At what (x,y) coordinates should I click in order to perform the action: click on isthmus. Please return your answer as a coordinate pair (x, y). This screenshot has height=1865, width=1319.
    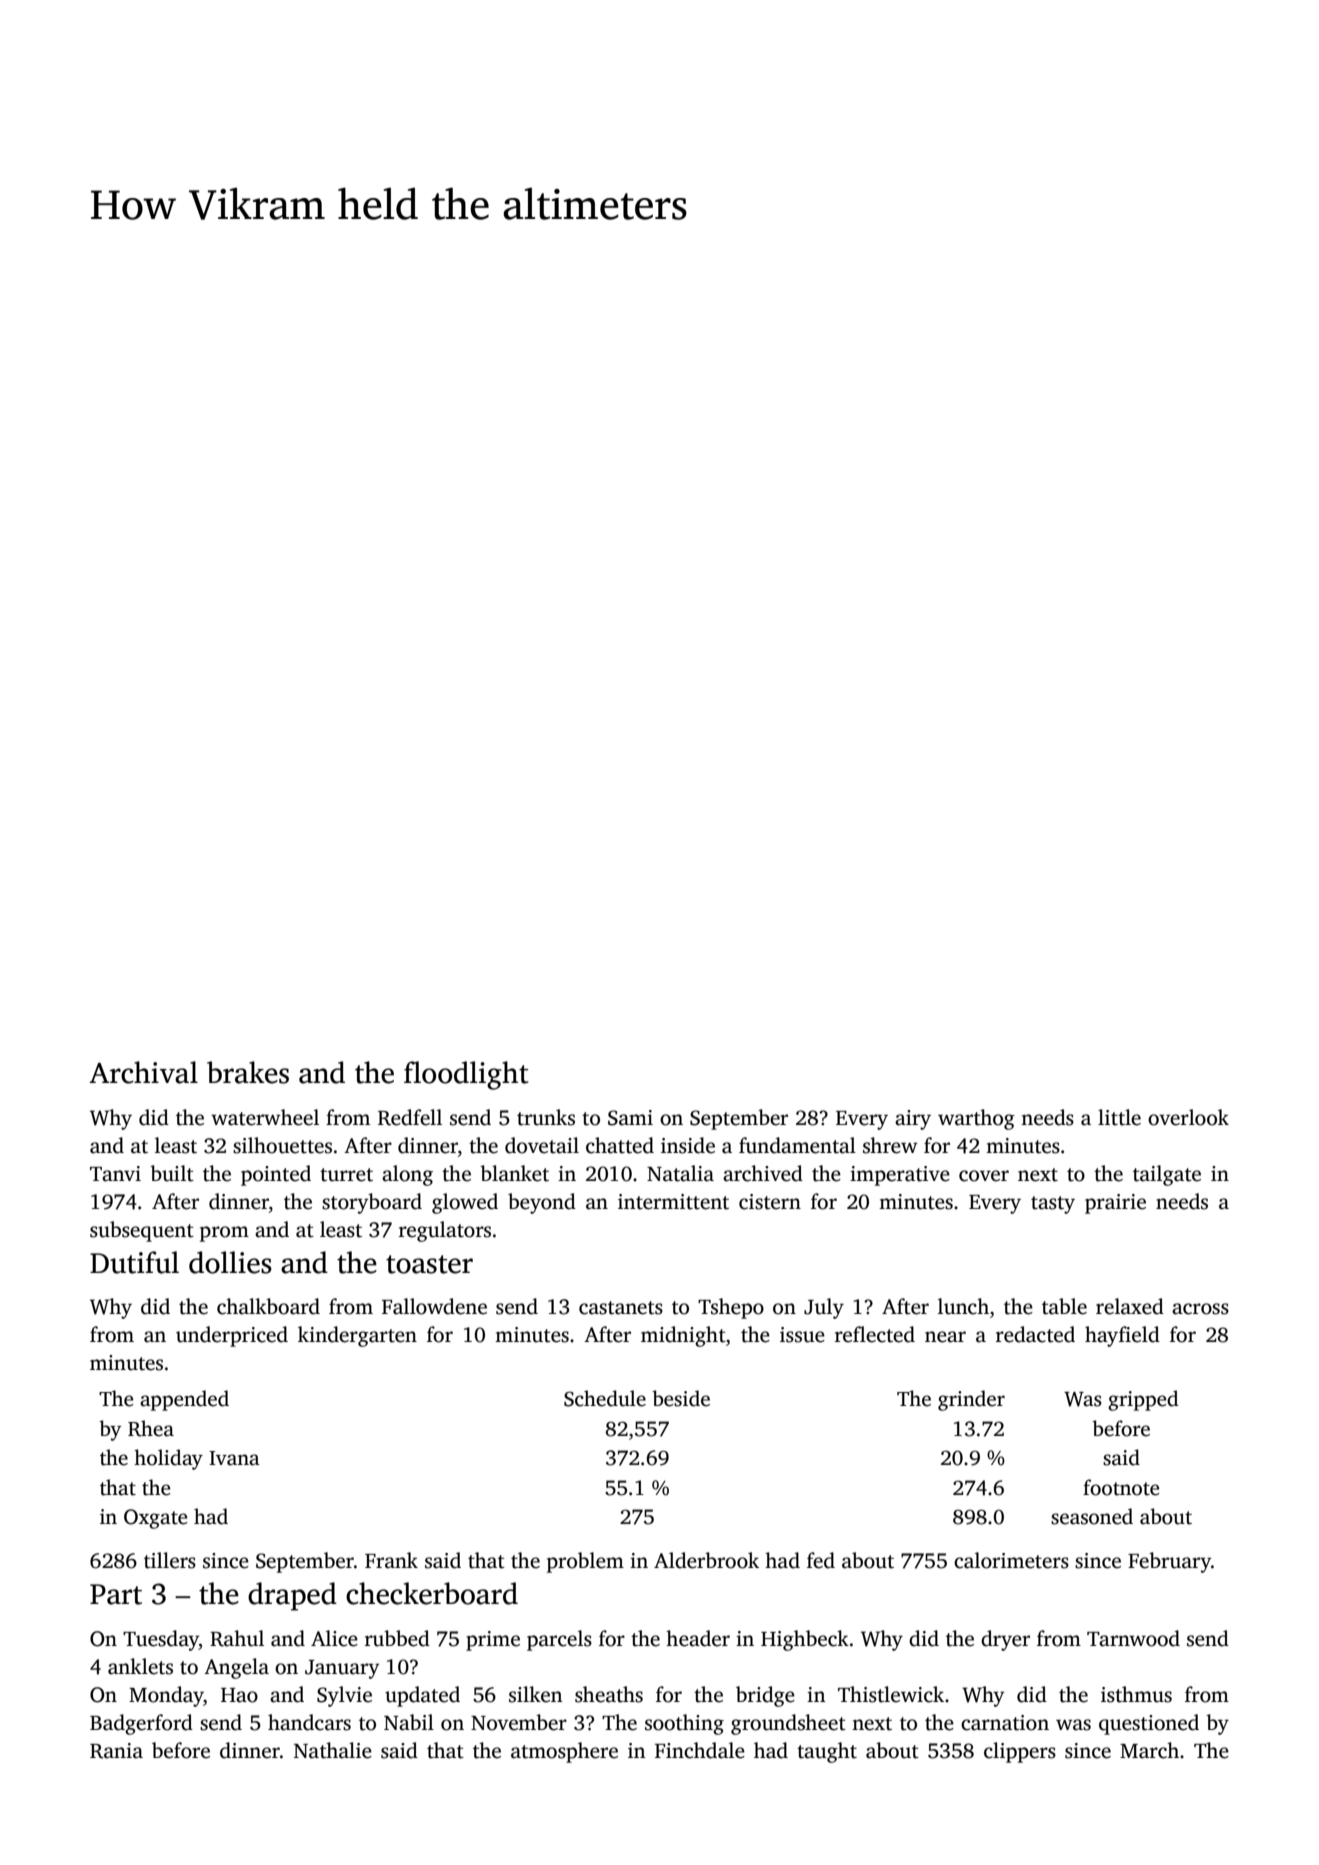
    Looking at the image, I should click on (1136, 1694).
